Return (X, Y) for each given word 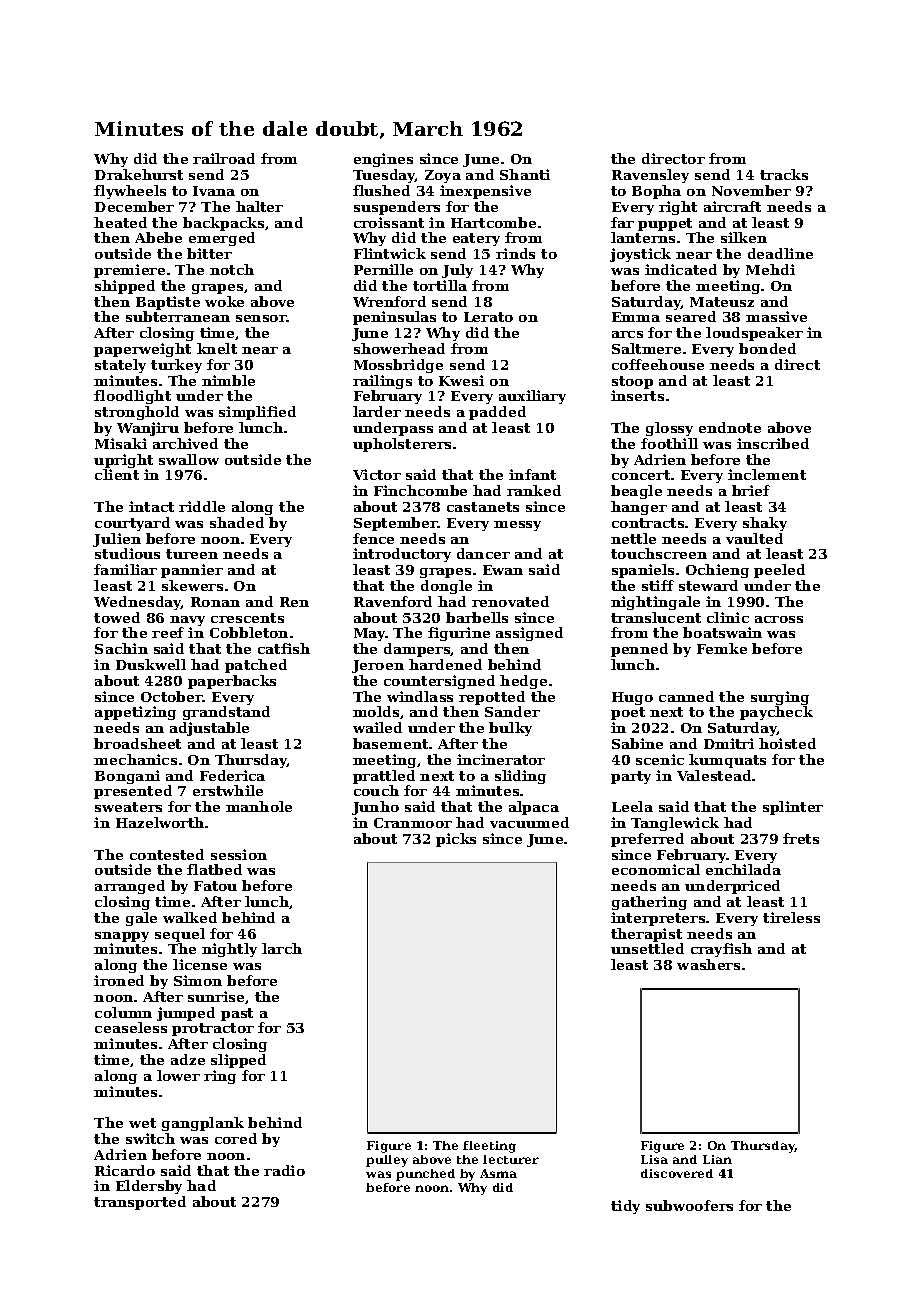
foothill (669, 443)
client (117, 474)
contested (167, 854)
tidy (625, 1207)
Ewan (503, 570)
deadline (780, 253)
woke (224, 301)
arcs (627, 334)
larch (282, 948)
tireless (791, 917)
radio (284, 1170)
